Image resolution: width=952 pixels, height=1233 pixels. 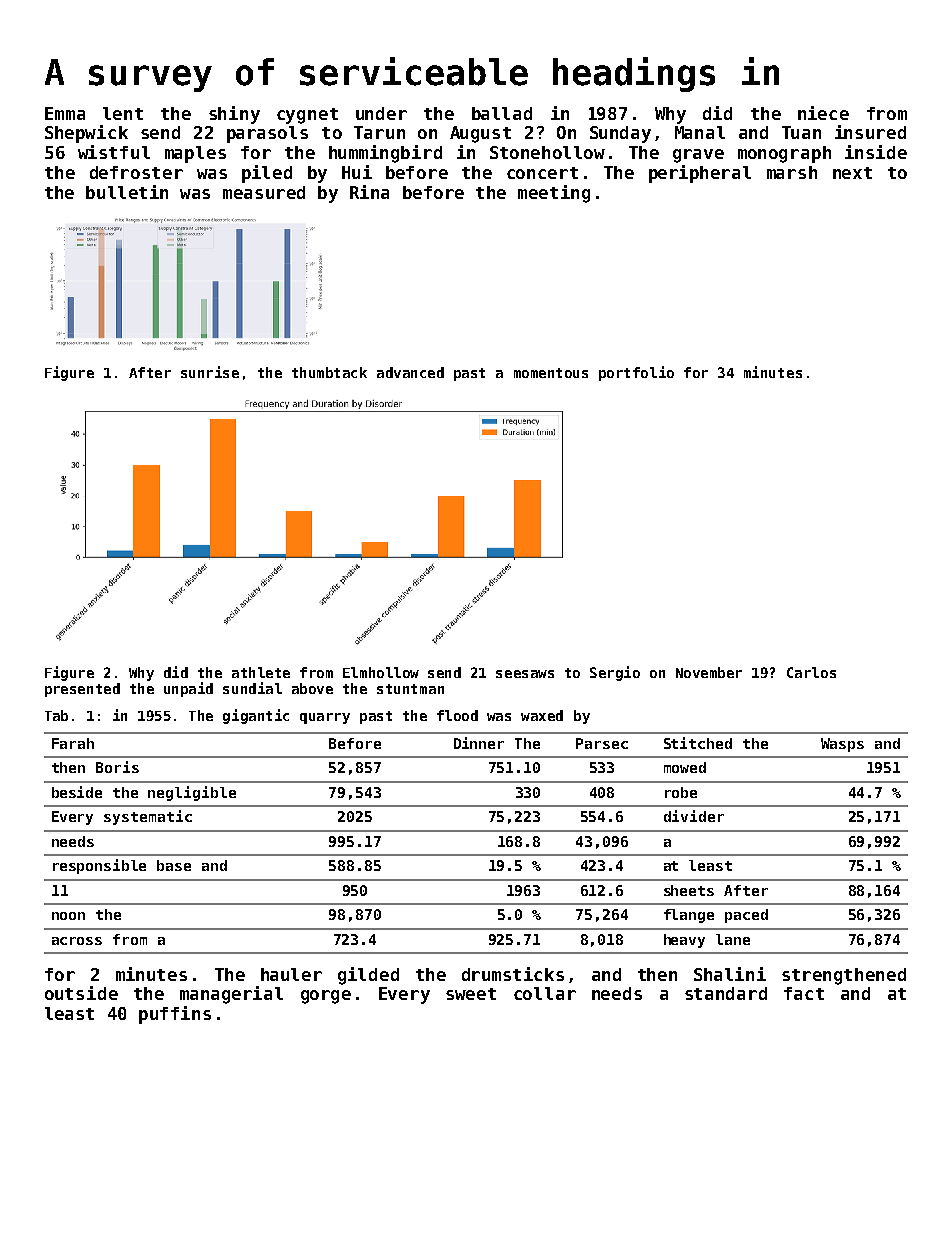 What do you see at coordinates (694, 816) in the page?
I see `divider` at bounding box center [694, 816].
